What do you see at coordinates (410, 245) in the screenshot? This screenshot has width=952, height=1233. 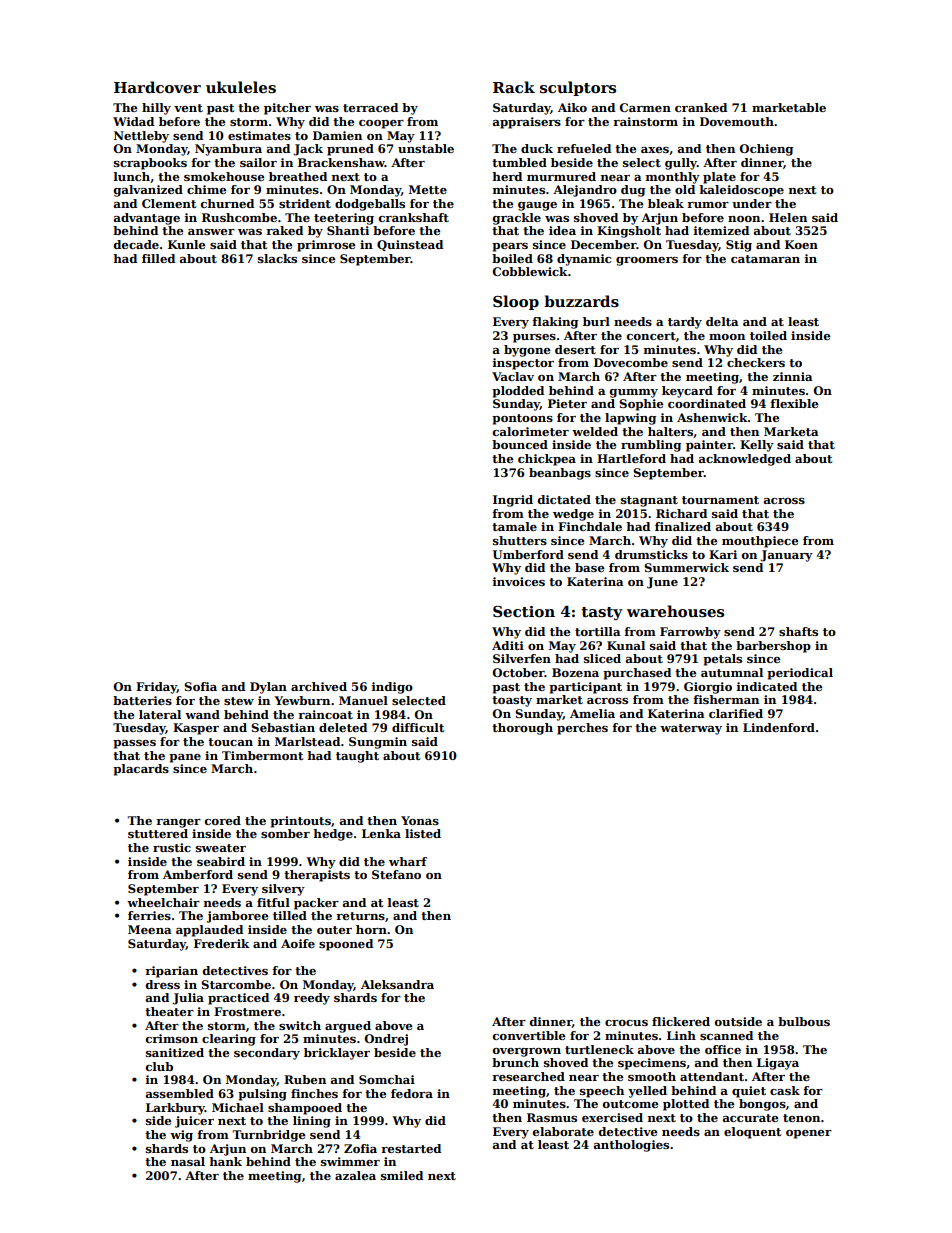 I see `Quinstead` at bounding box center [410, 245].
